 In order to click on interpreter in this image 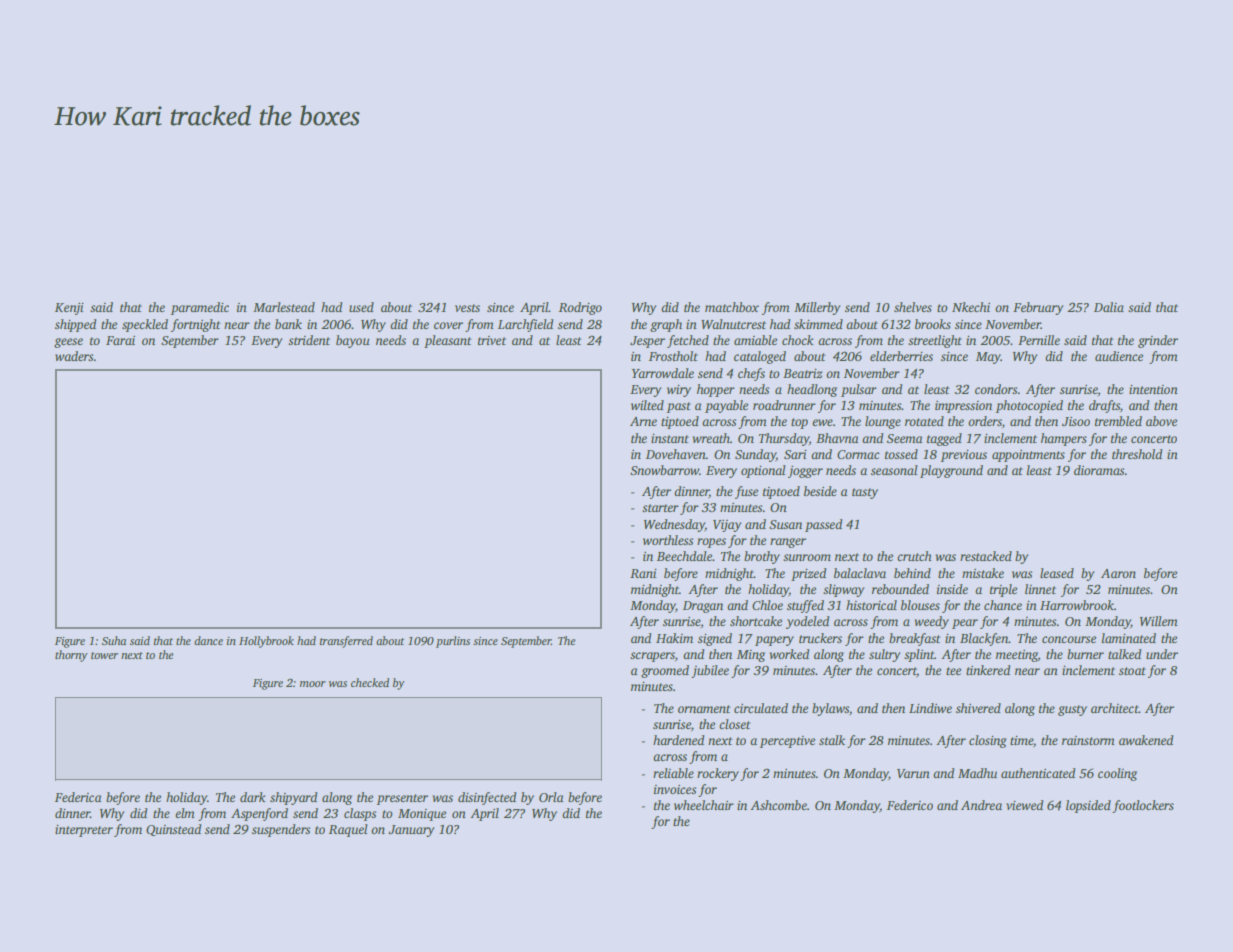, I will do `click(84, 831)`.
